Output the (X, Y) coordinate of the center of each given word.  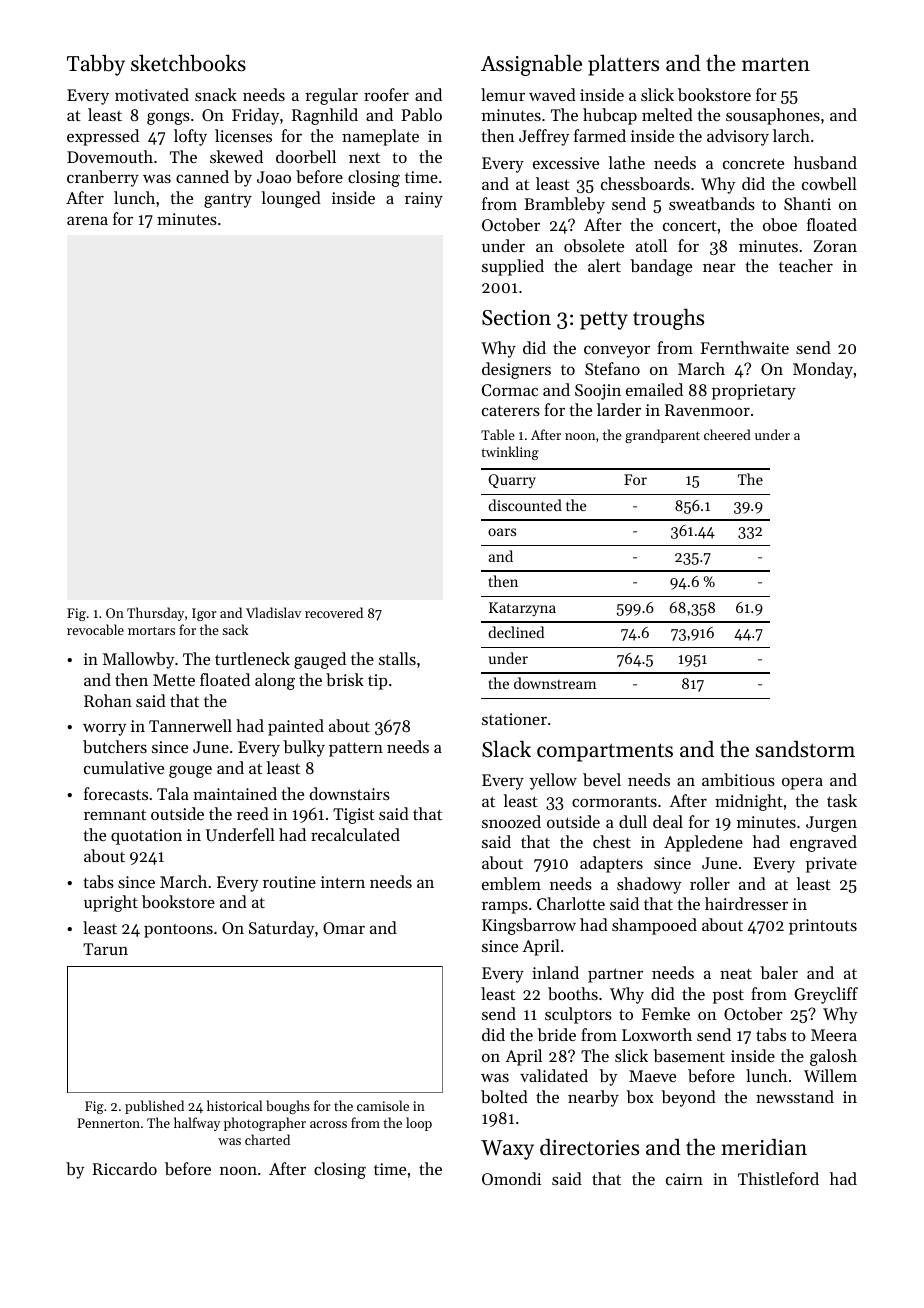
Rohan (108, 700)
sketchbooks (188, 63)
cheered (727, 434)
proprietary (754, 392)
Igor (204, 614)
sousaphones (773, 116)
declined (516, 632)
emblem (511, 883)
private (831, 865)
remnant (115, 814)
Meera (834, 1035)
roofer (386, 94)
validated (554, 1075)
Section (516, 318)
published (154, 1107)
